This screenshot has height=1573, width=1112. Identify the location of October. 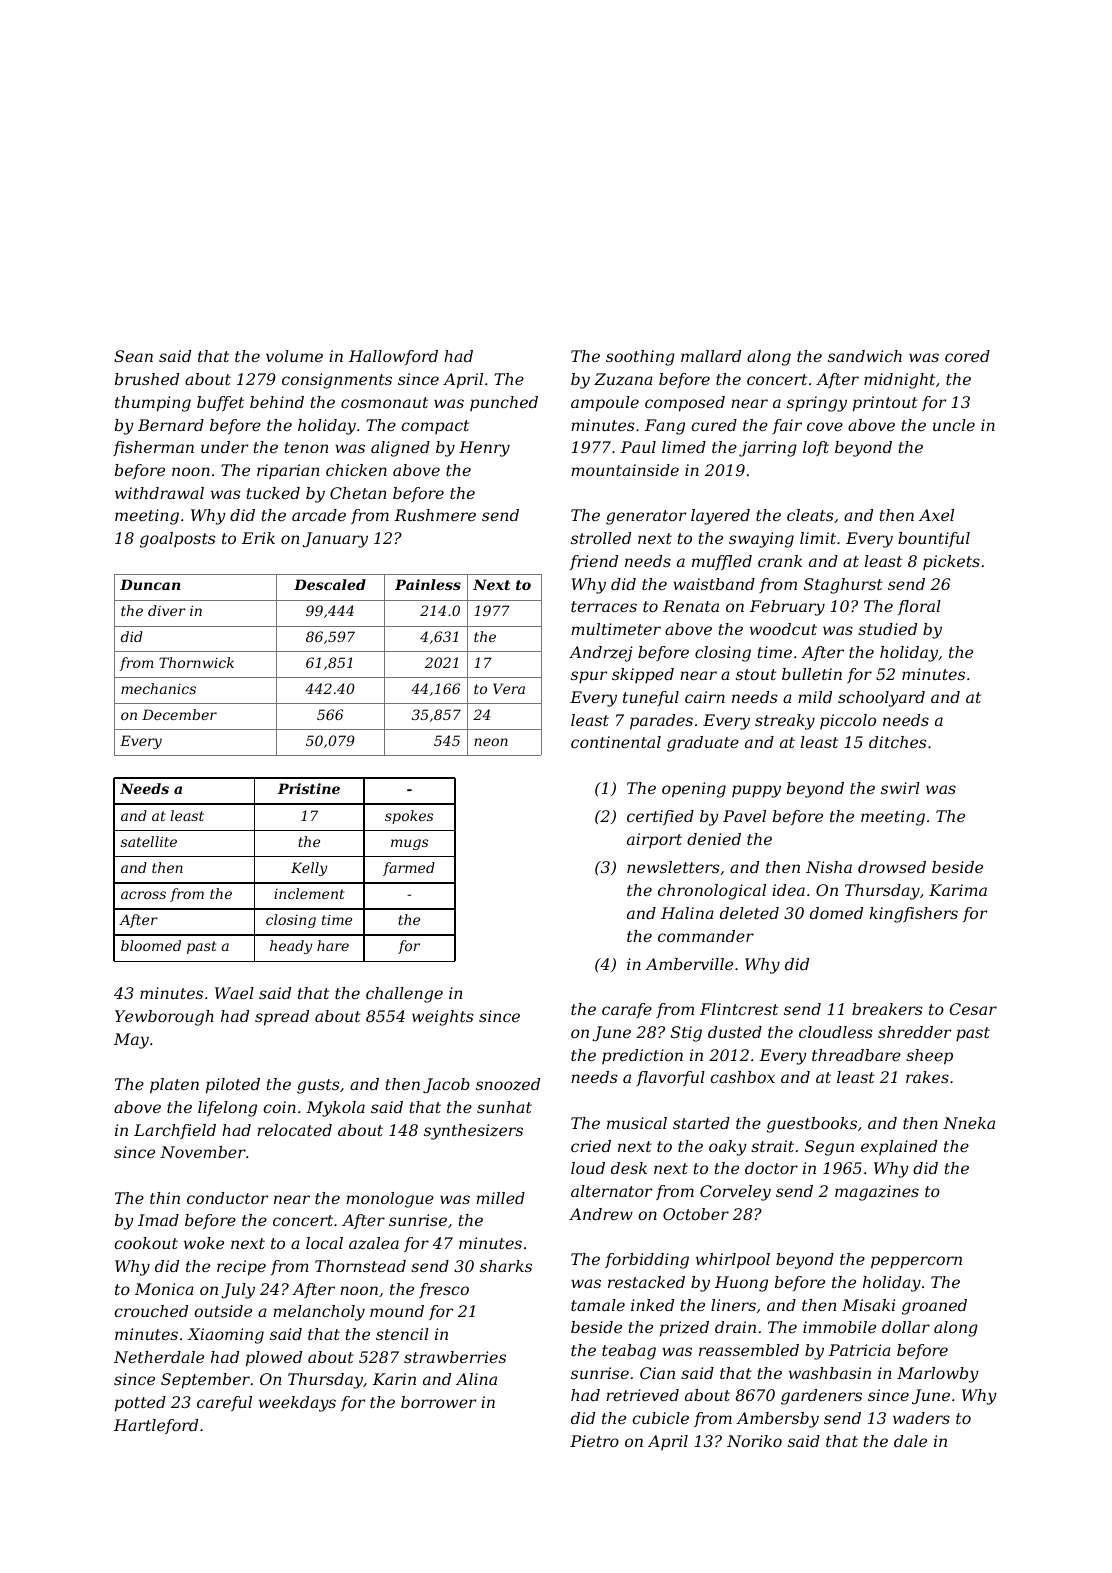
(696, 1214).
